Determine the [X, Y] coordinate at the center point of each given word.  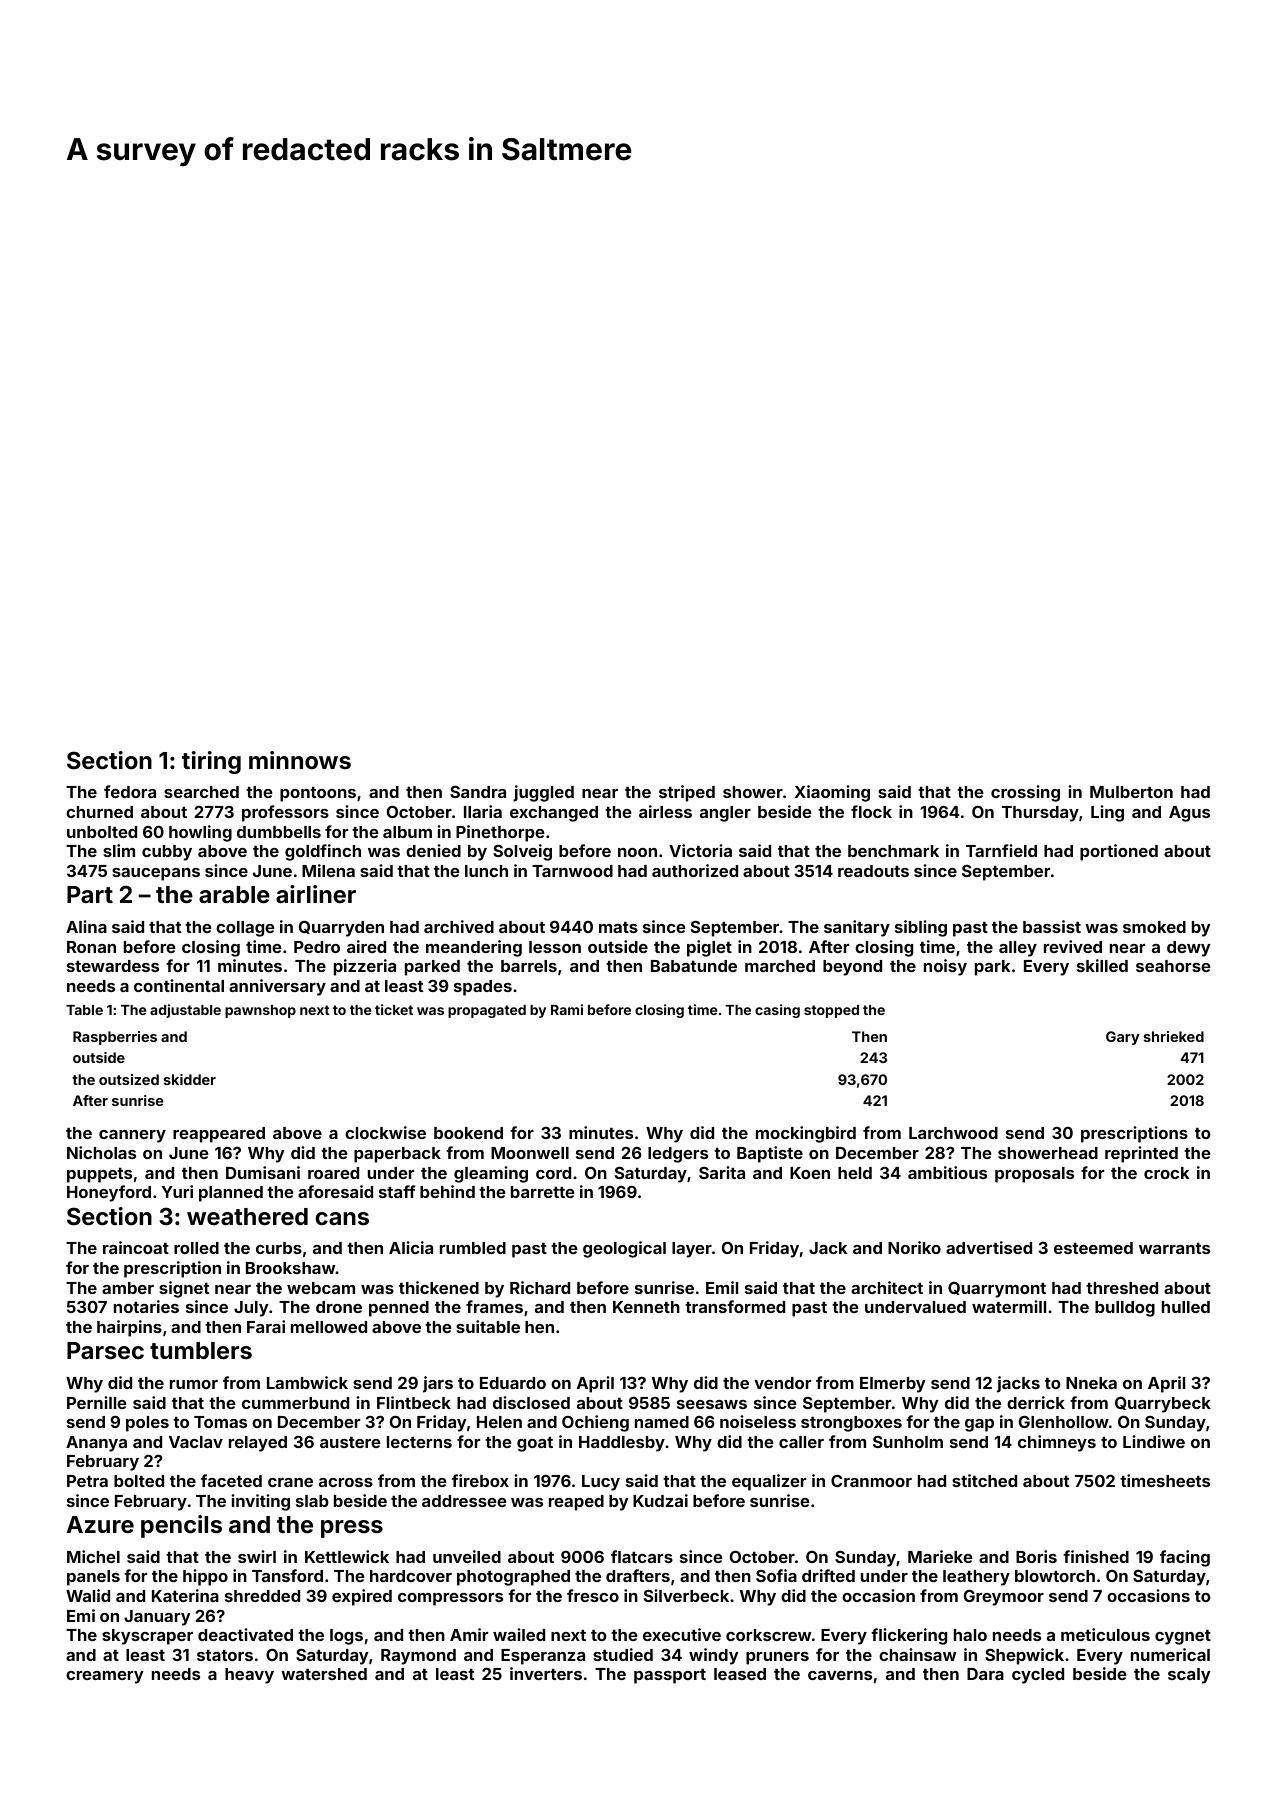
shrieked [1174, 1036]
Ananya [96, 1444]
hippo [205, 1577]
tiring [211, 762]
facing [1185, 1558]
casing [777, 1011]
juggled [543, 793]
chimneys [1057, 1443]
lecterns [419, 1442]
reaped [576, 1503]
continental [179, 985]
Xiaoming [832, 793]
